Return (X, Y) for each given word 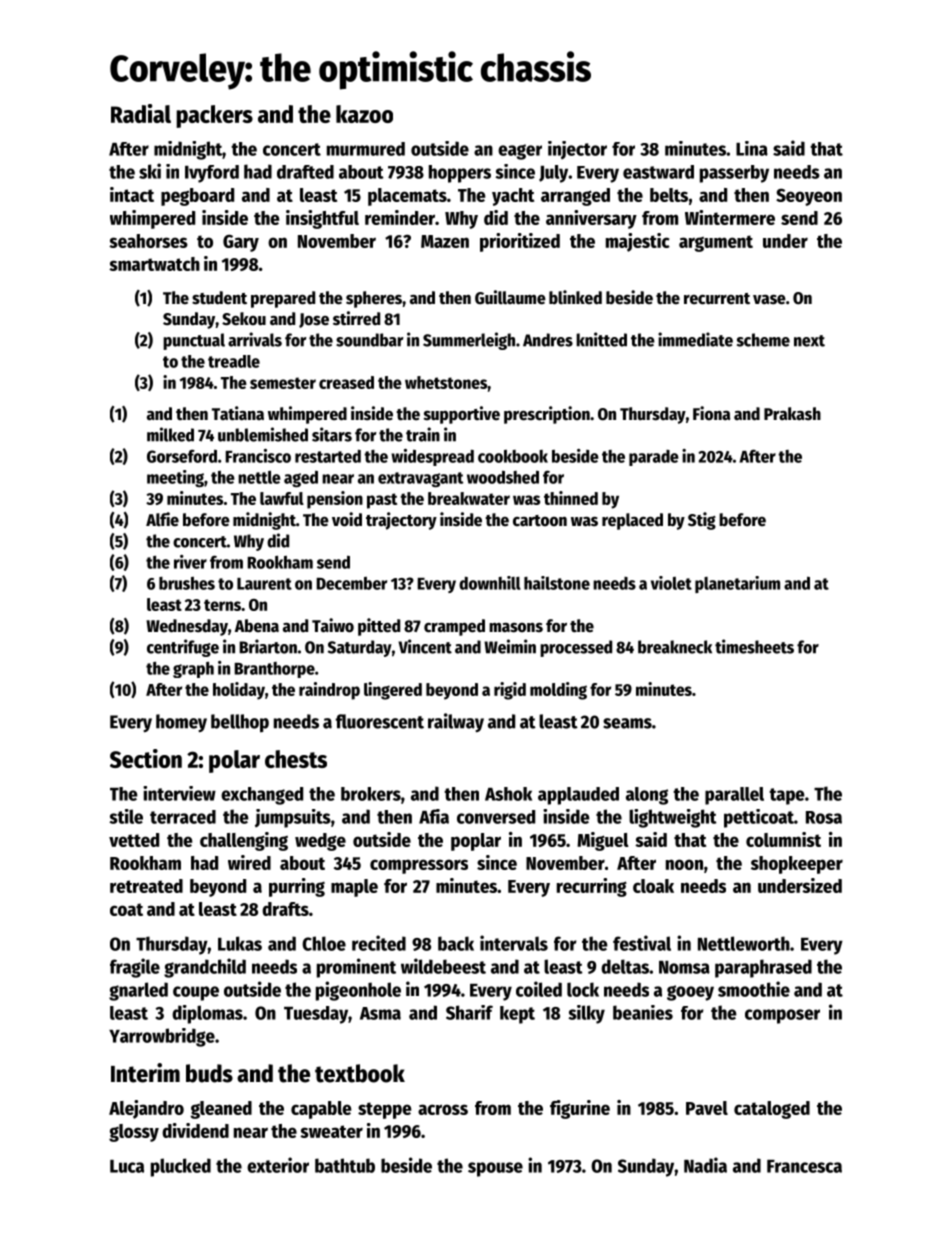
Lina (752, 148)
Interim (145, 1073)
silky (586, 1014)
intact (132, 194)
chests (296, 759)
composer (782, 1016)
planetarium (737, 584)
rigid (510, 691)
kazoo (364, 114)
